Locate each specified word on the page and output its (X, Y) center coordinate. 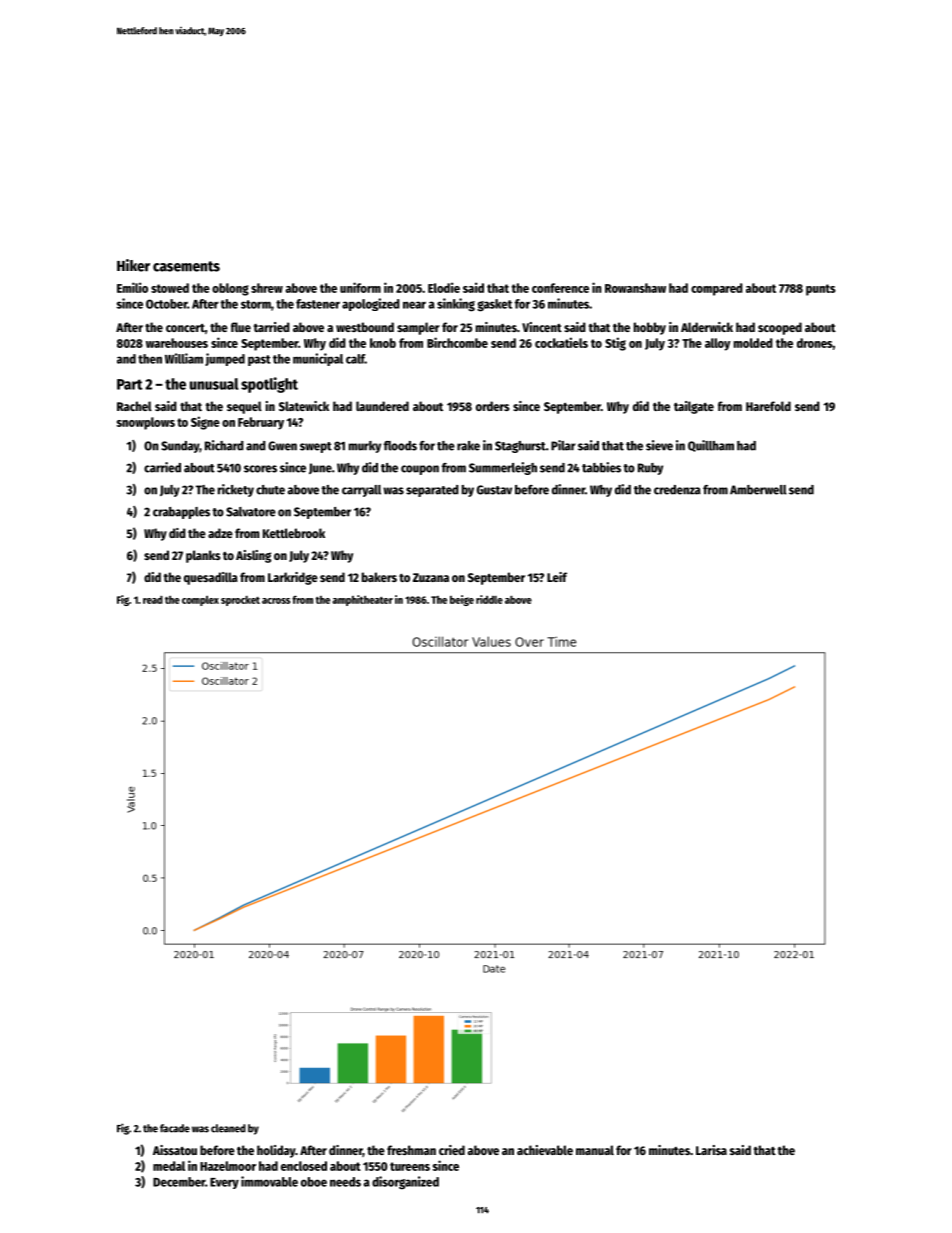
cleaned (228, 1128)
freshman (411, 1150)
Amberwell (758, 490)
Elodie (444, 287)
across (276, 601)
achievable (545, 1150)
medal (169, 1166)
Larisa (711, 1150)
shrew (267, 288)
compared (717, 289)
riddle (489, 599)
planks (203, 556)
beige (462, 600)
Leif (557, 577)
